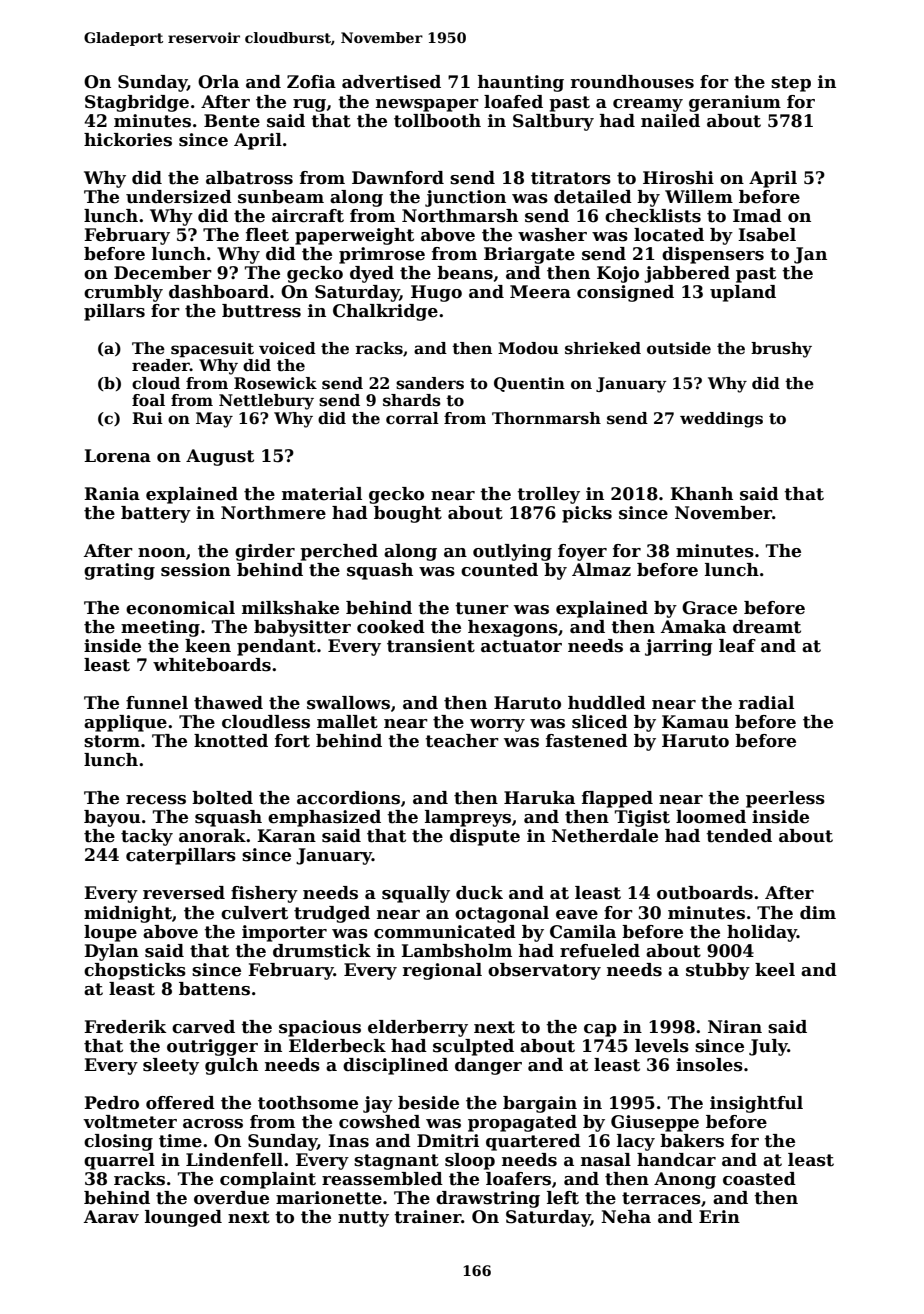  Describe the element at coordinates (347, 722) in the document. I see `mallet` at that location.
